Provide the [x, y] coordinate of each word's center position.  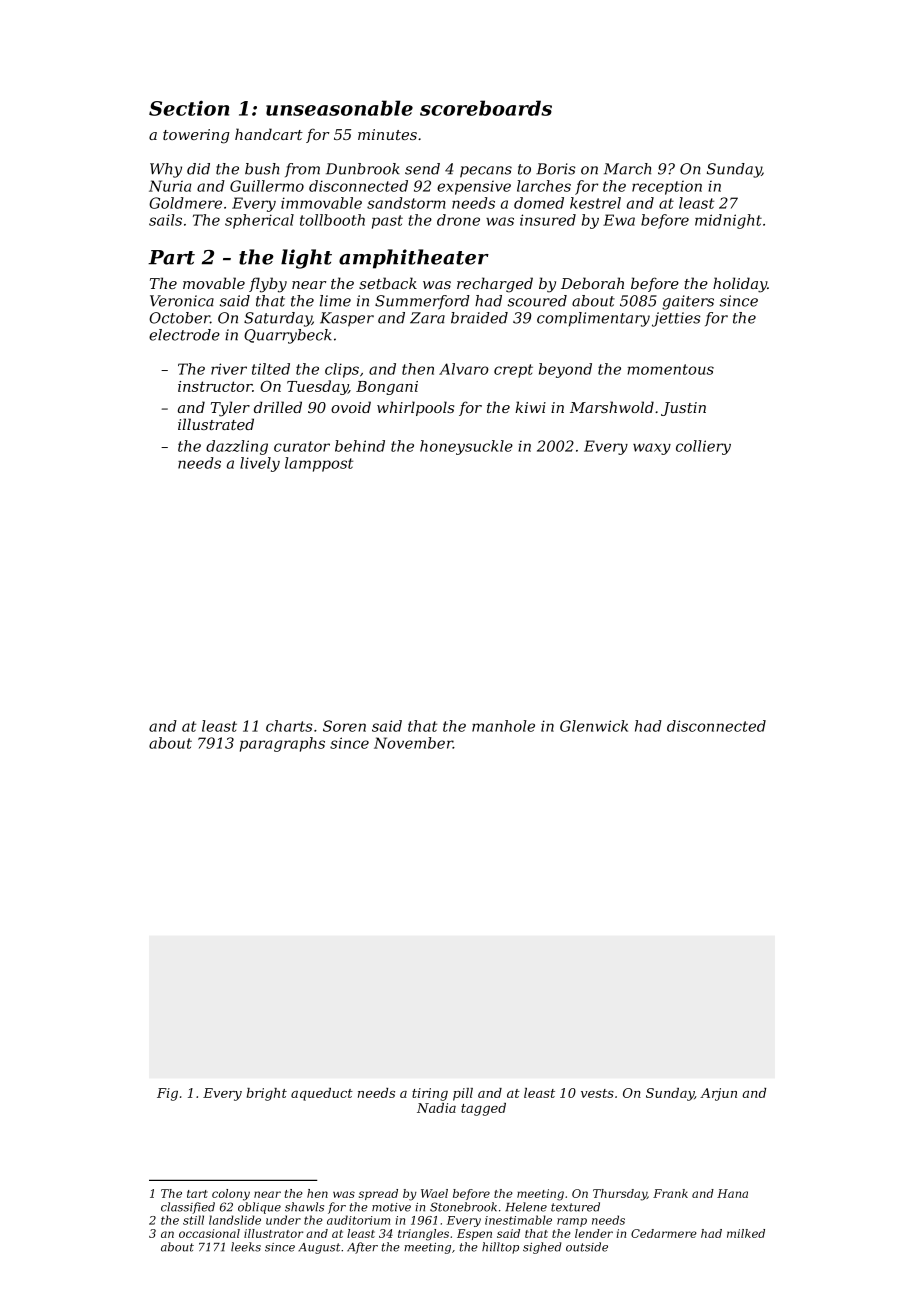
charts [289, 726]
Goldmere [185, 203]
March [627, 169]
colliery [703, 447]
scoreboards [486, 108]
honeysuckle [466, 447]
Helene [526, 1207]
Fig [167, 1094]
